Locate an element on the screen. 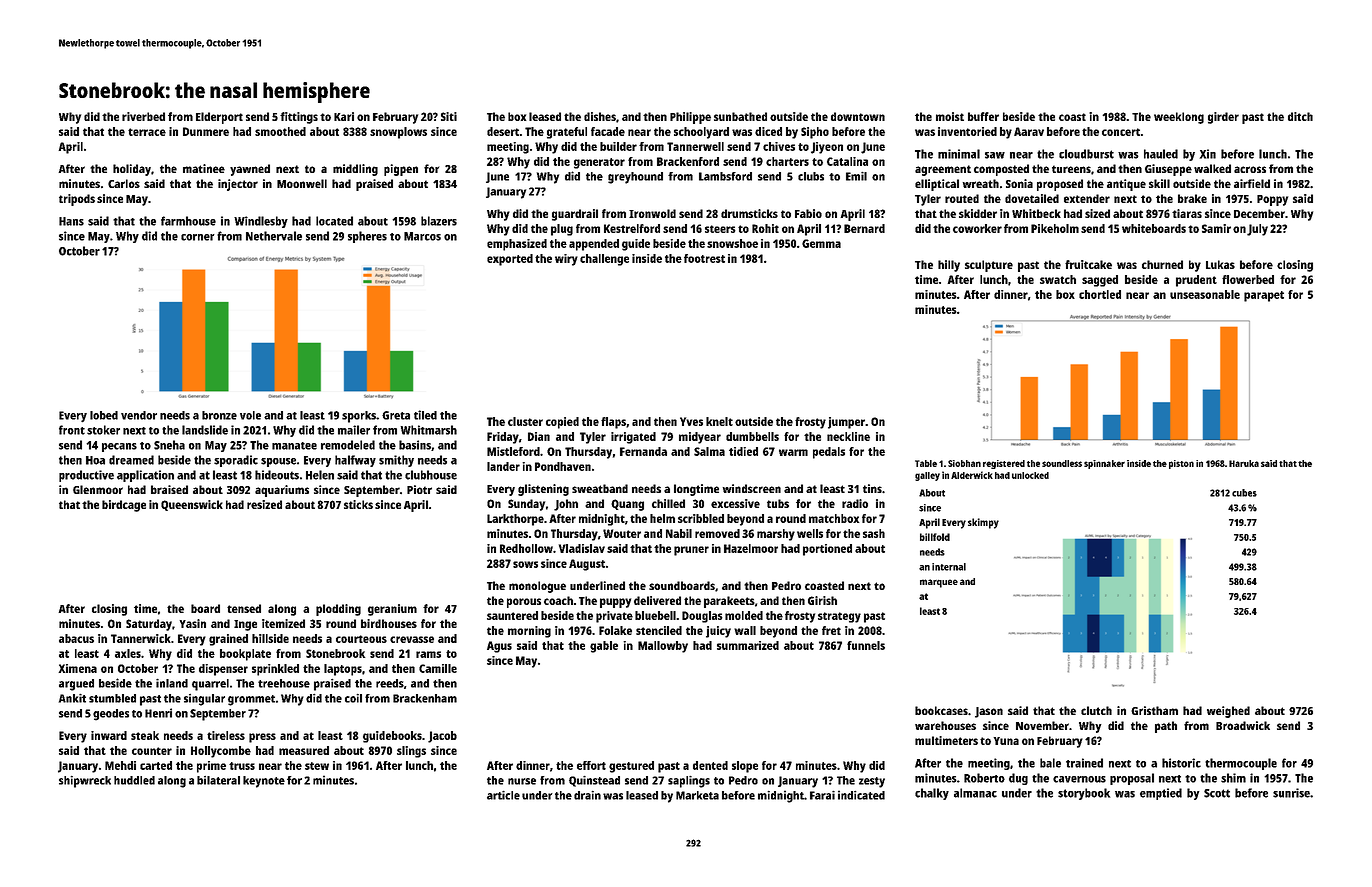  Kari is located at coordinates (344, 116).
